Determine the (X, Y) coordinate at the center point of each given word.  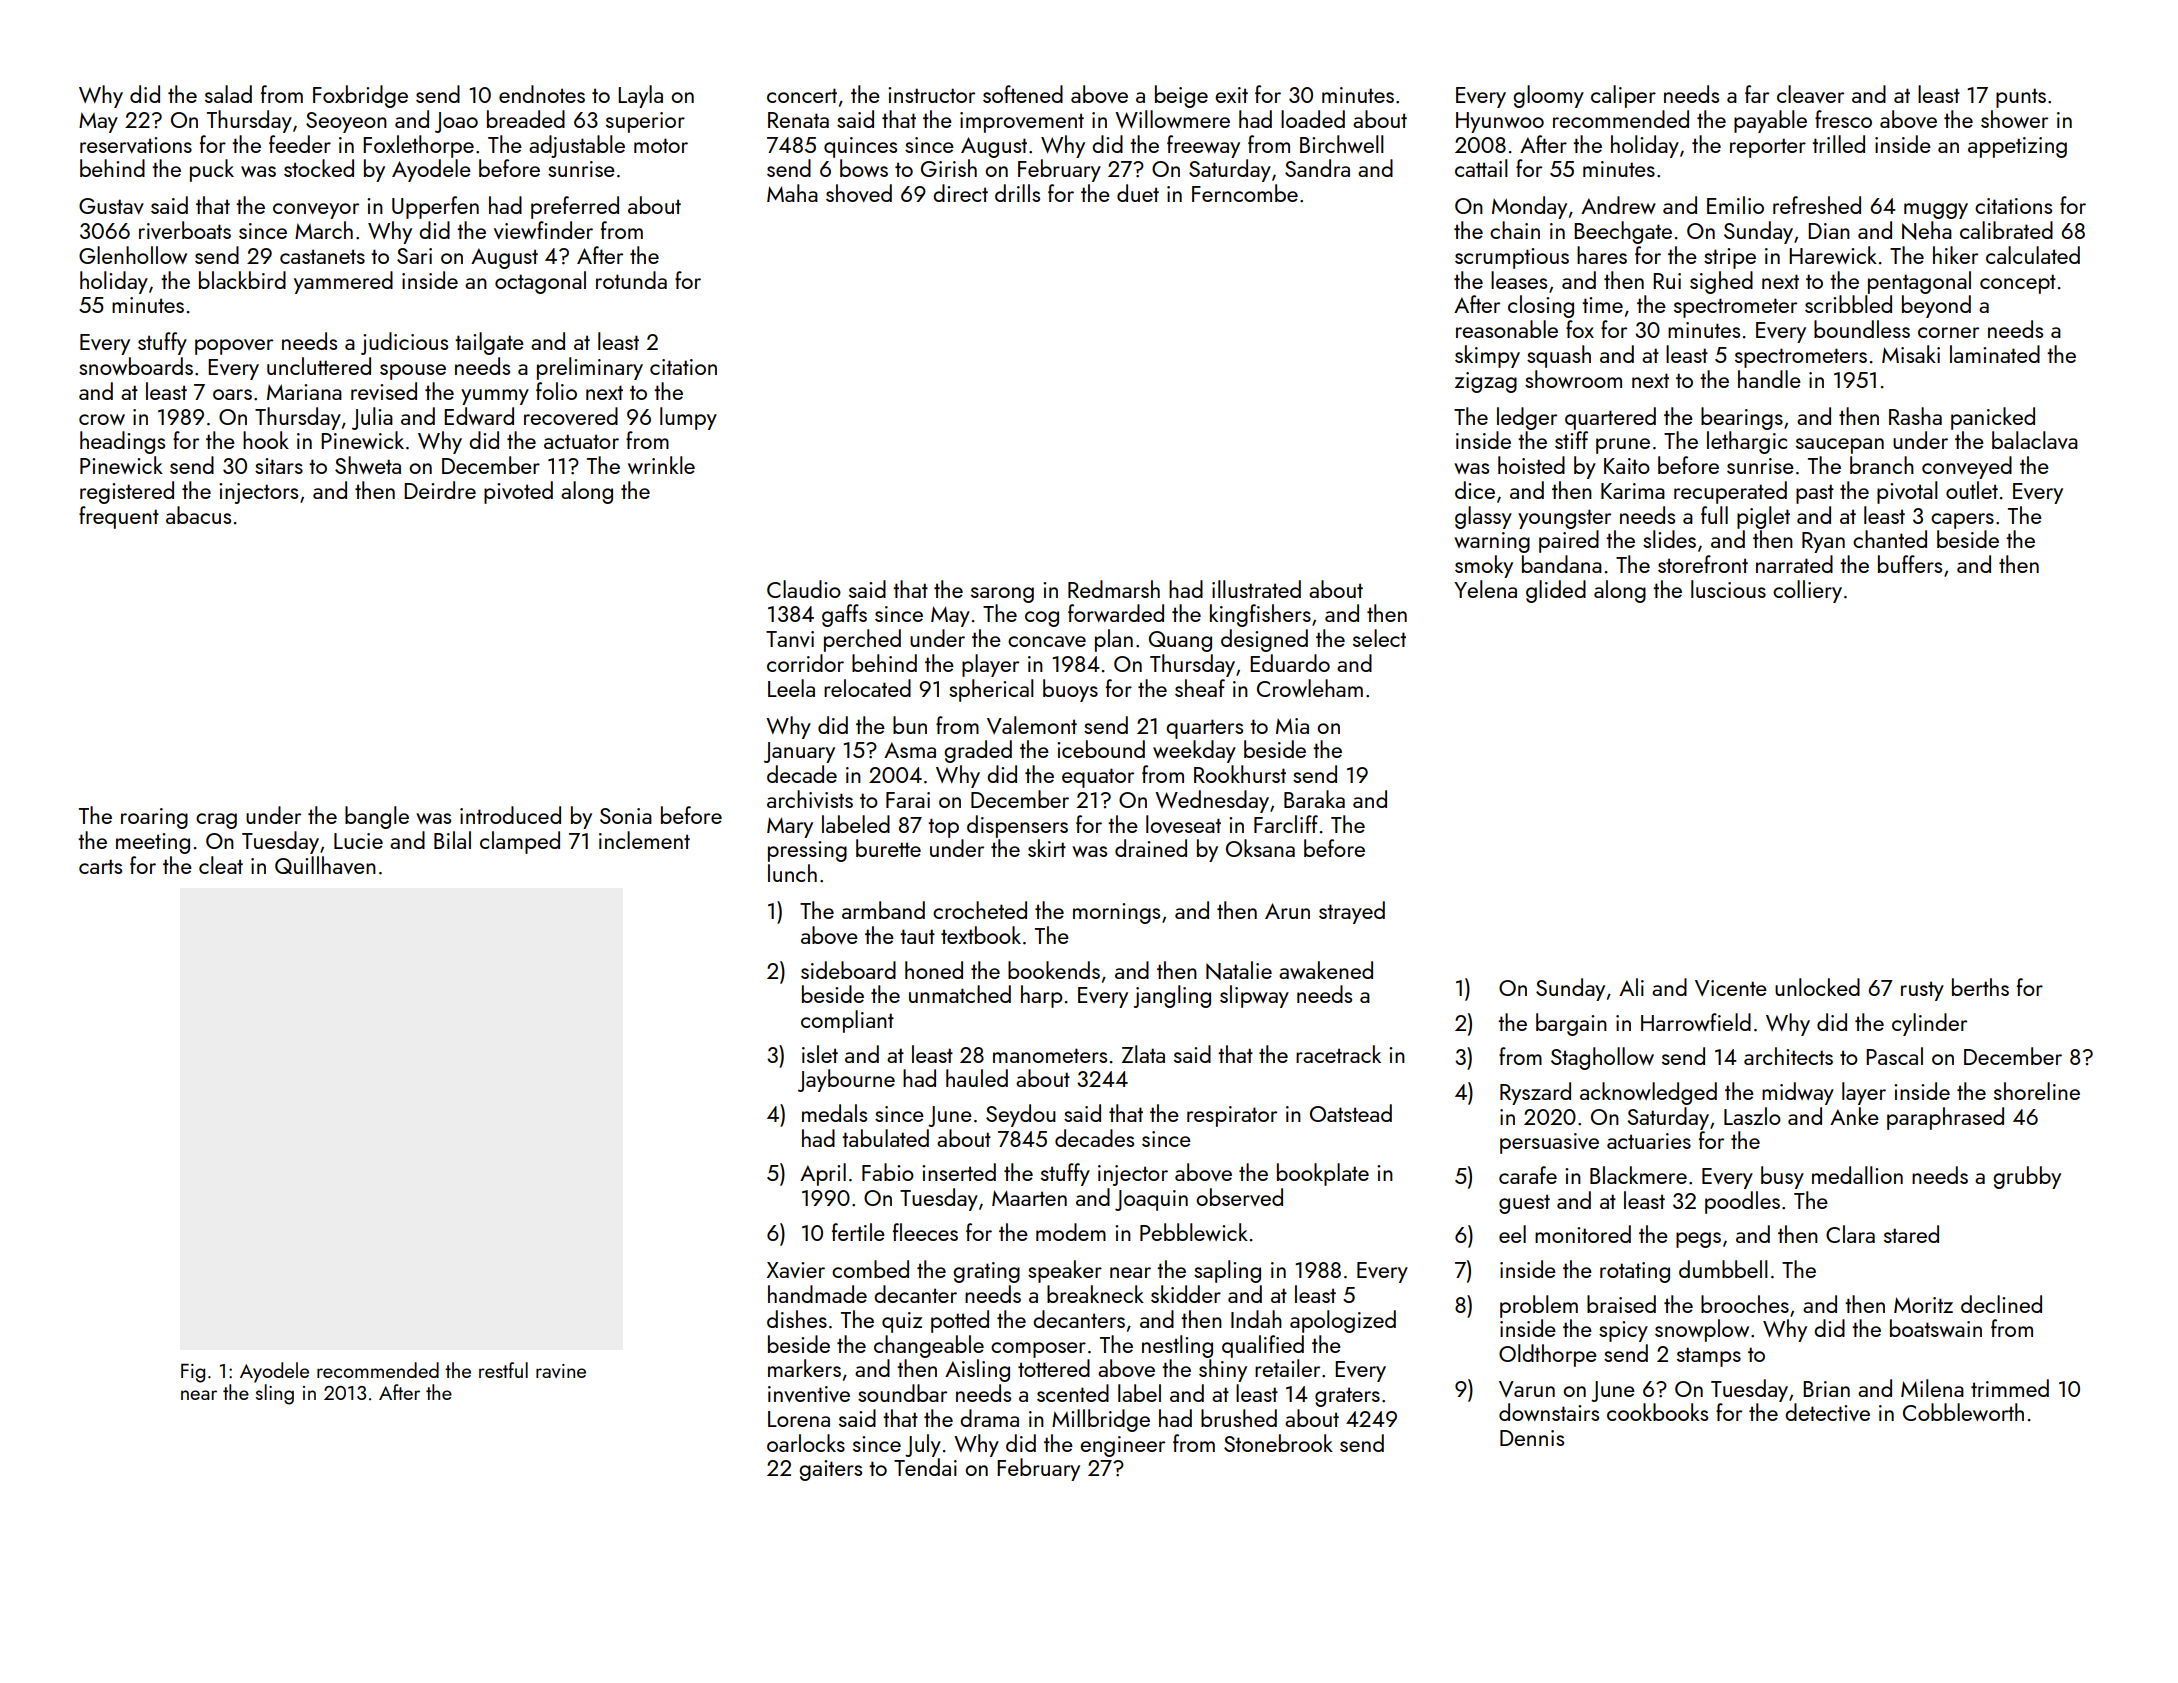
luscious (1728, 589)
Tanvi (790, 639)
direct (960, 193)
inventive (809, 1394)
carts (100, 866)
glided (1556, 591)
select (1379, 638)
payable (1770, 121)
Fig (193, 1373)
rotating (1635, 1272)
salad (228, 94)
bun (910, 725)
